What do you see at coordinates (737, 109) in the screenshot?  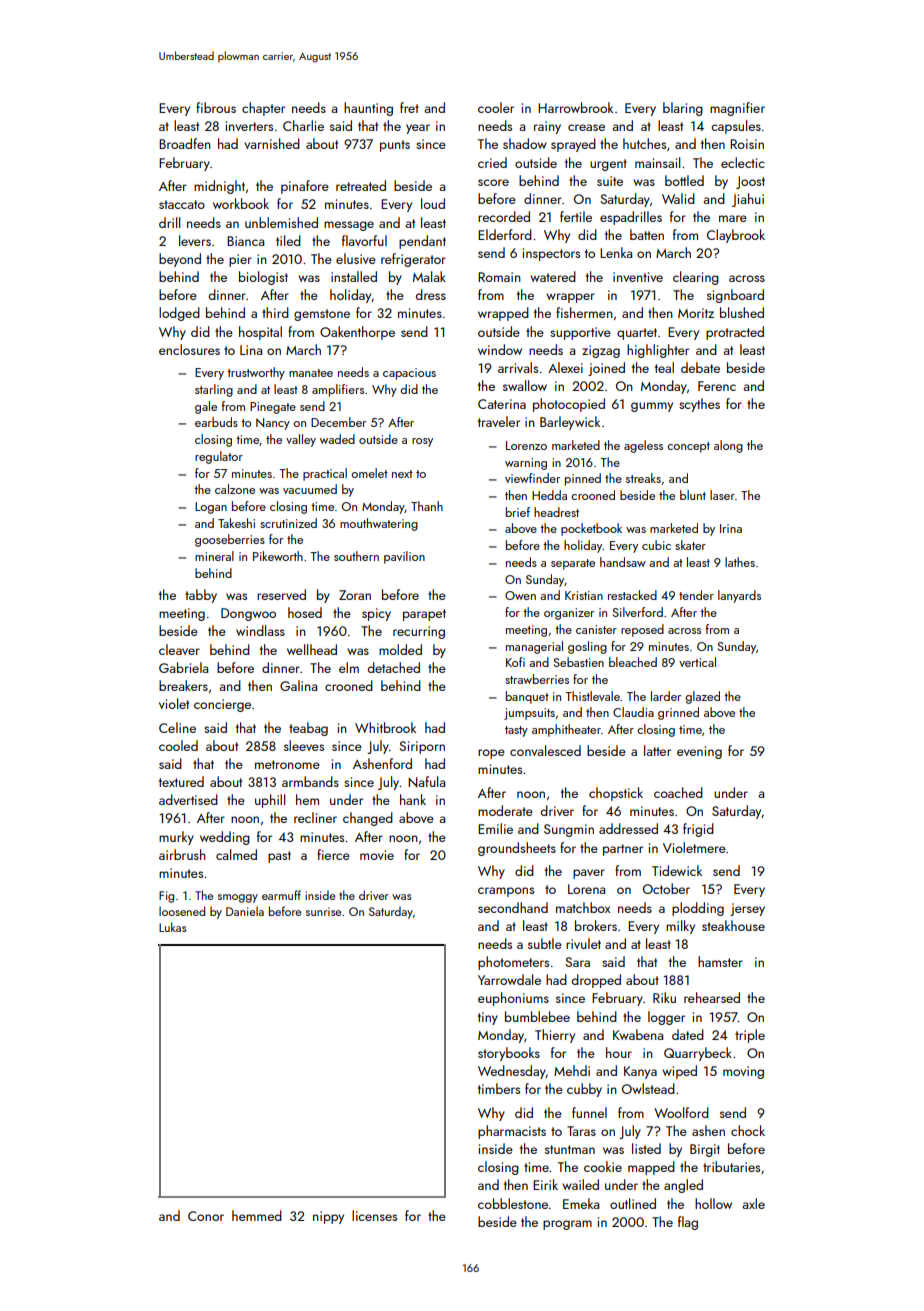 I see `magnifier` at bounding box center [737, 109].
